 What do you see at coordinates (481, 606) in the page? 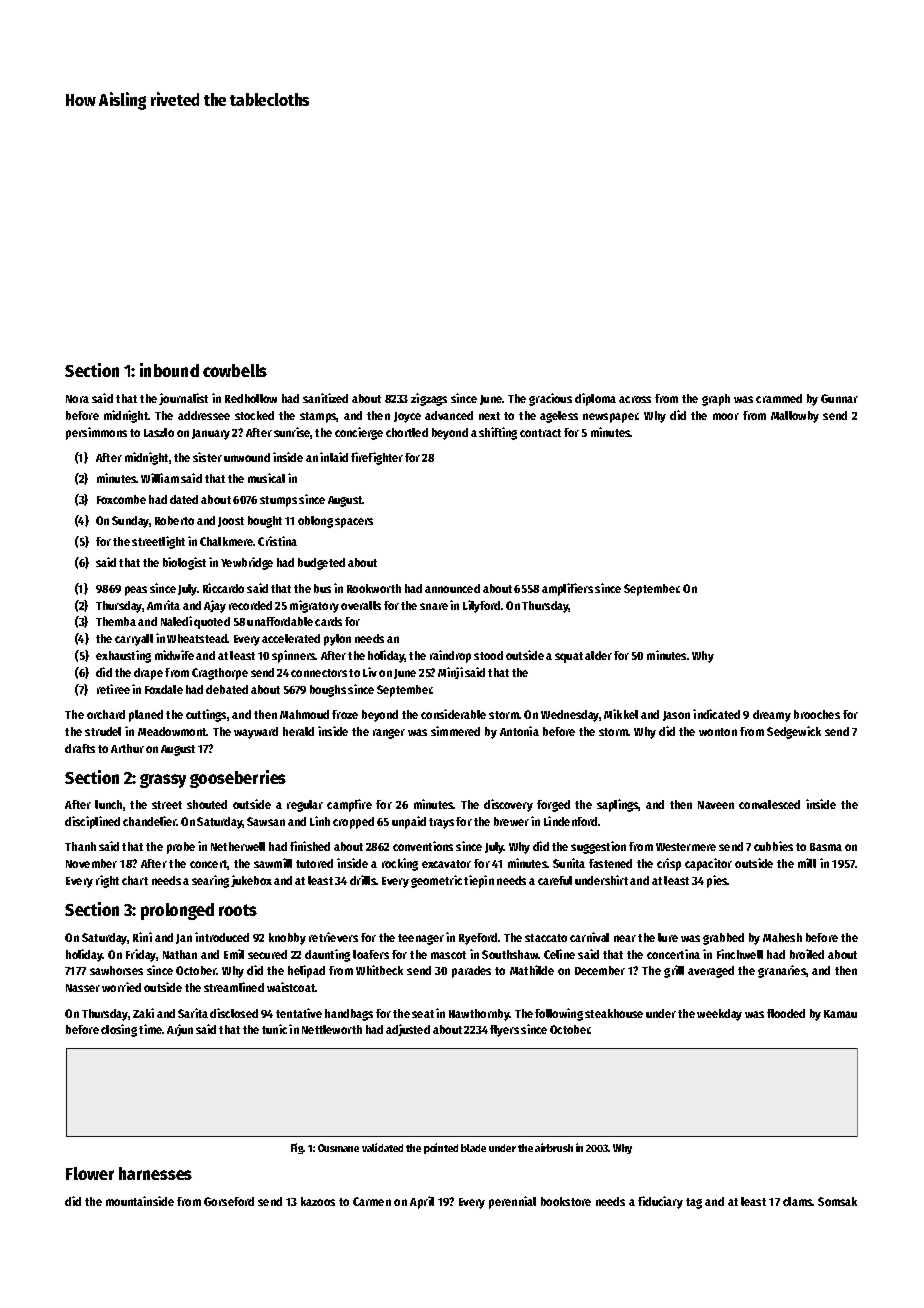
I see `Lilyford` at bounding box center [481, 606].
